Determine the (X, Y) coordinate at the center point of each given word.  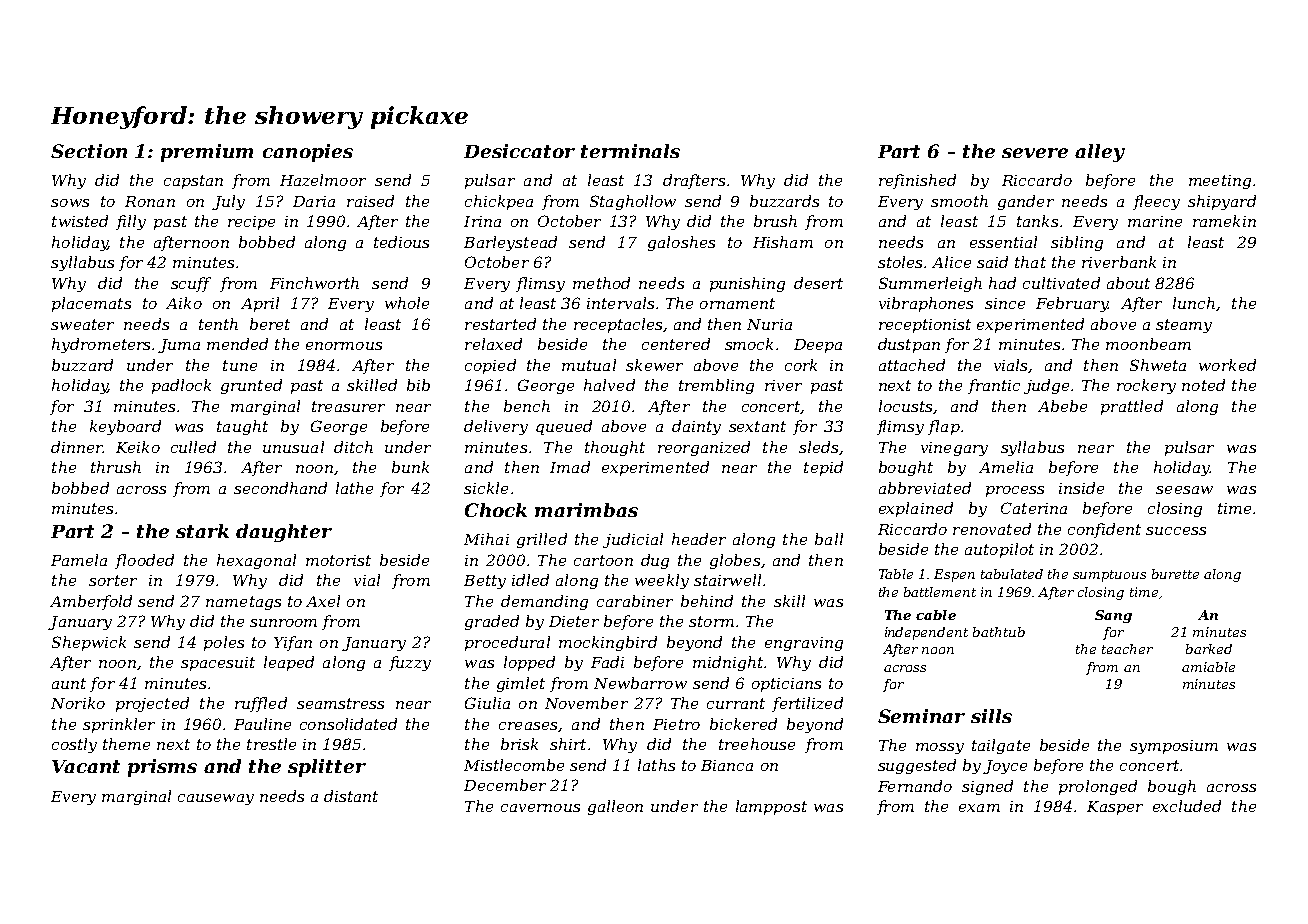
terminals (630, 151)
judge (1046, 386)
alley (1100, 153)
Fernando (915, 786)
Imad (570, 467)
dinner (77, 447)
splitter (327, 768)
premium (207, 153)
